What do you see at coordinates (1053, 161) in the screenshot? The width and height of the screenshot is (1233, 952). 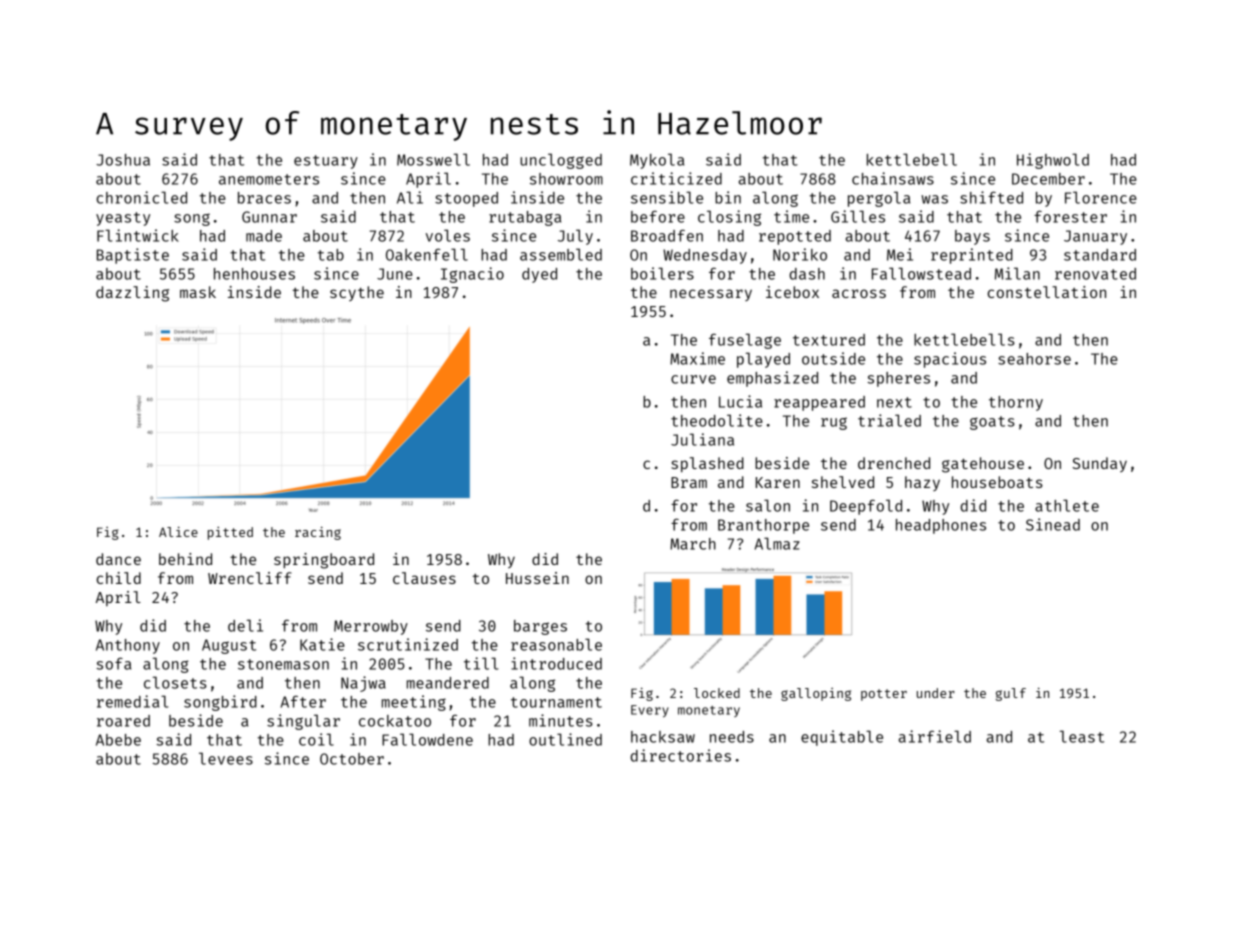 I see `Highwold` at bounding box center [1053, 161].
